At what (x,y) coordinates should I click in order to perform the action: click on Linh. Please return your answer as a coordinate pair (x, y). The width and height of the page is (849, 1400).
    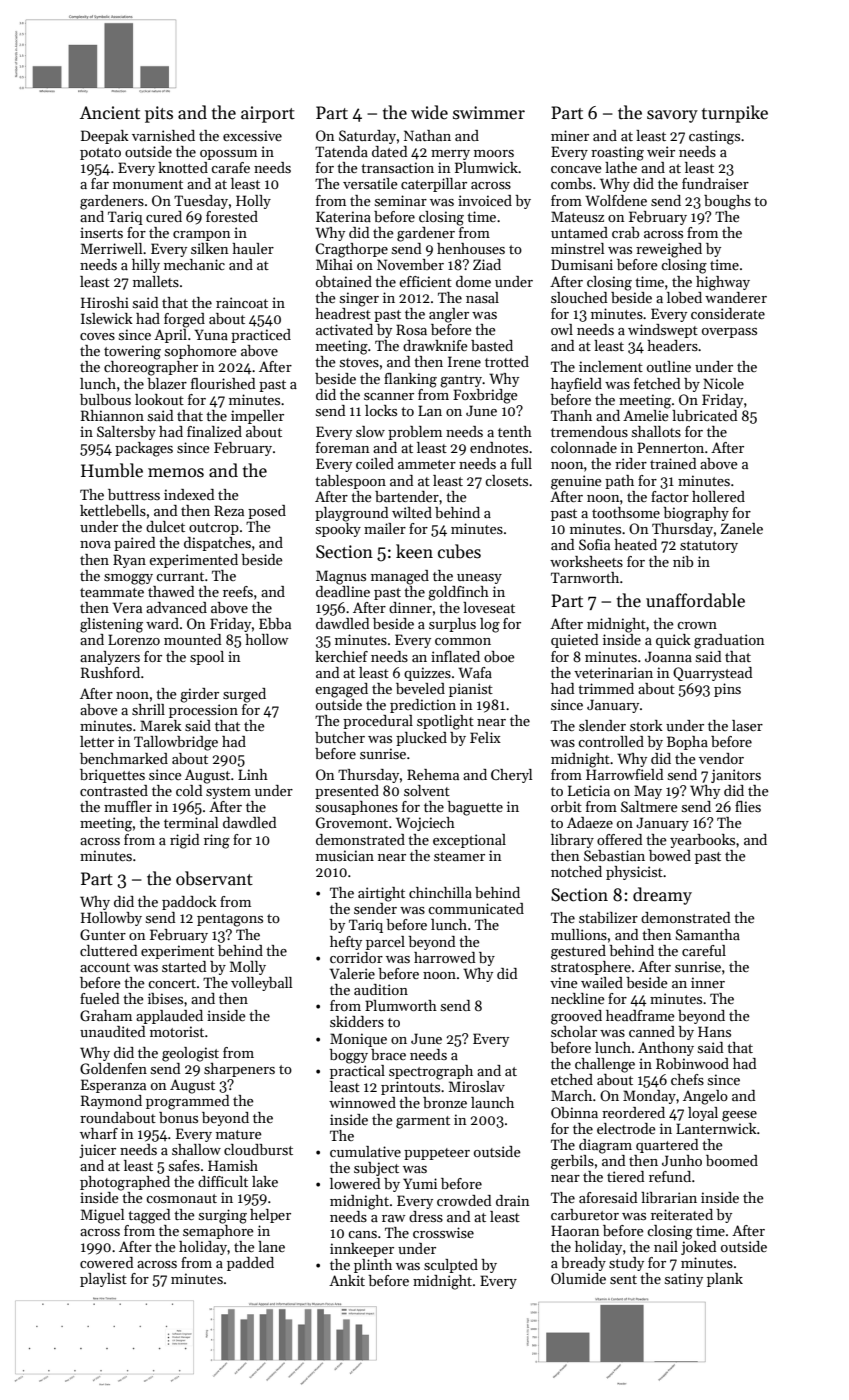
    Looking at the image, I should click on (253, 774).
